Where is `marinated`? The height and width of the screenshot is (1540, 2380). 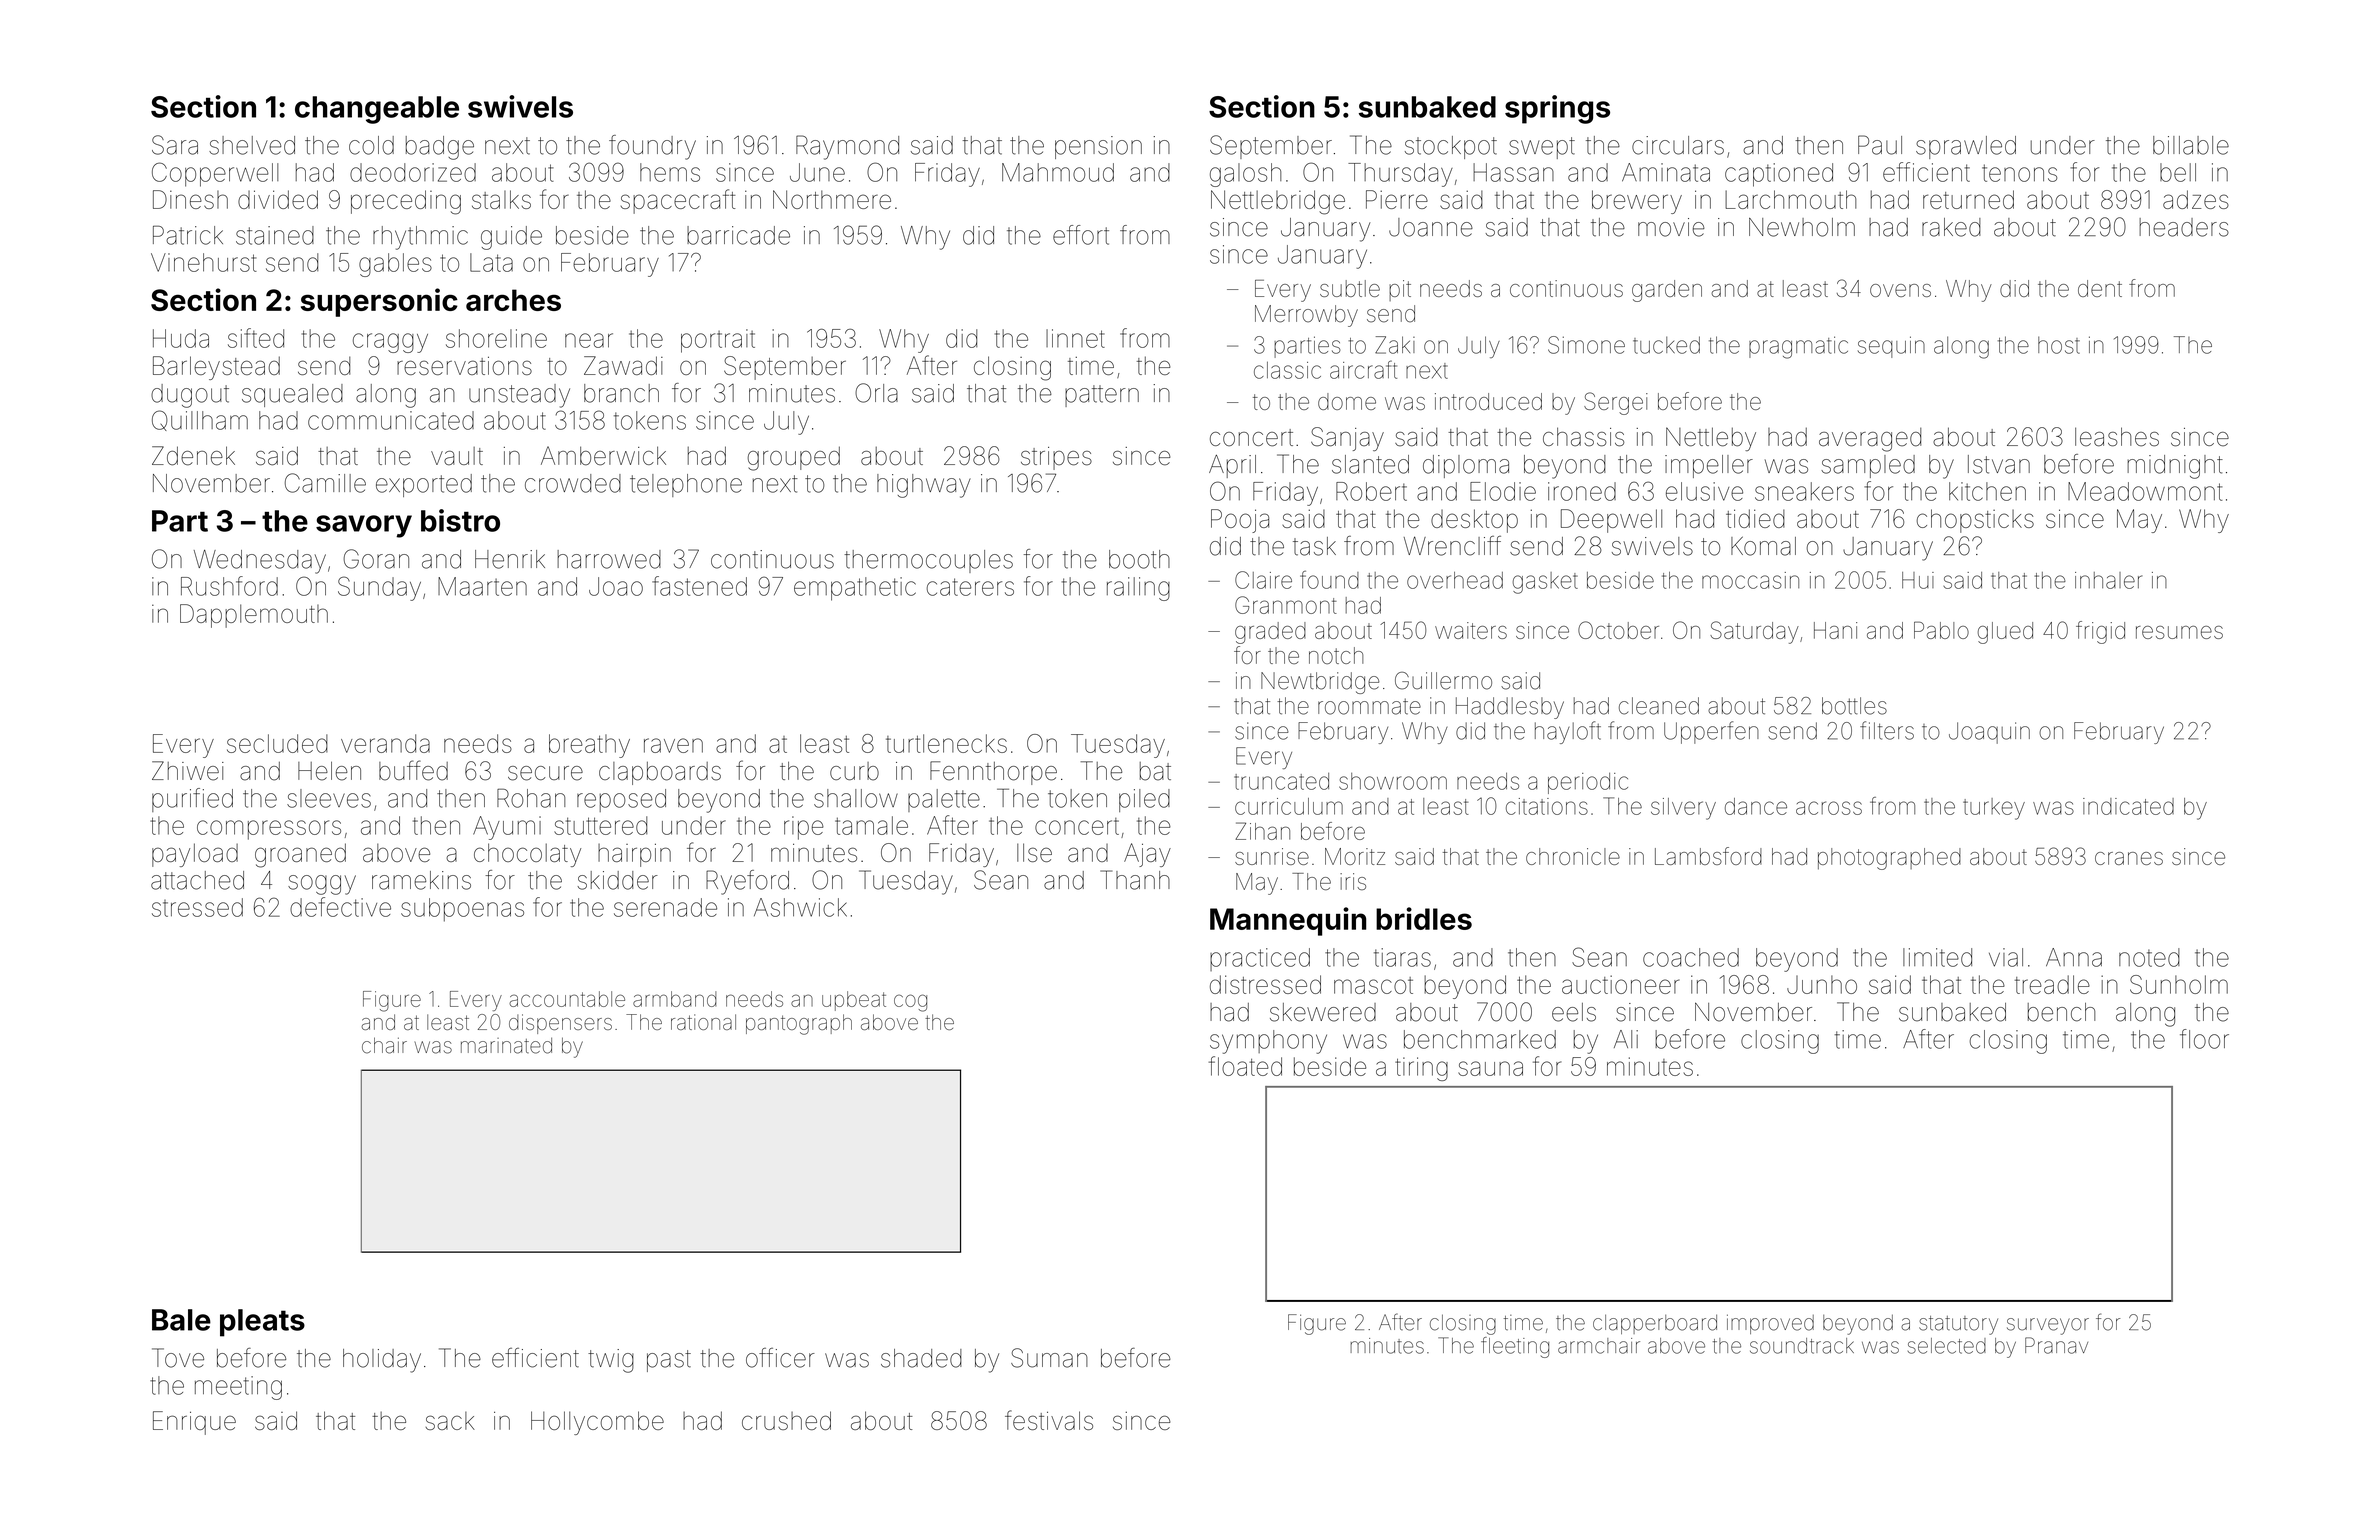 marinated is located at coordinates (506, 1046).
